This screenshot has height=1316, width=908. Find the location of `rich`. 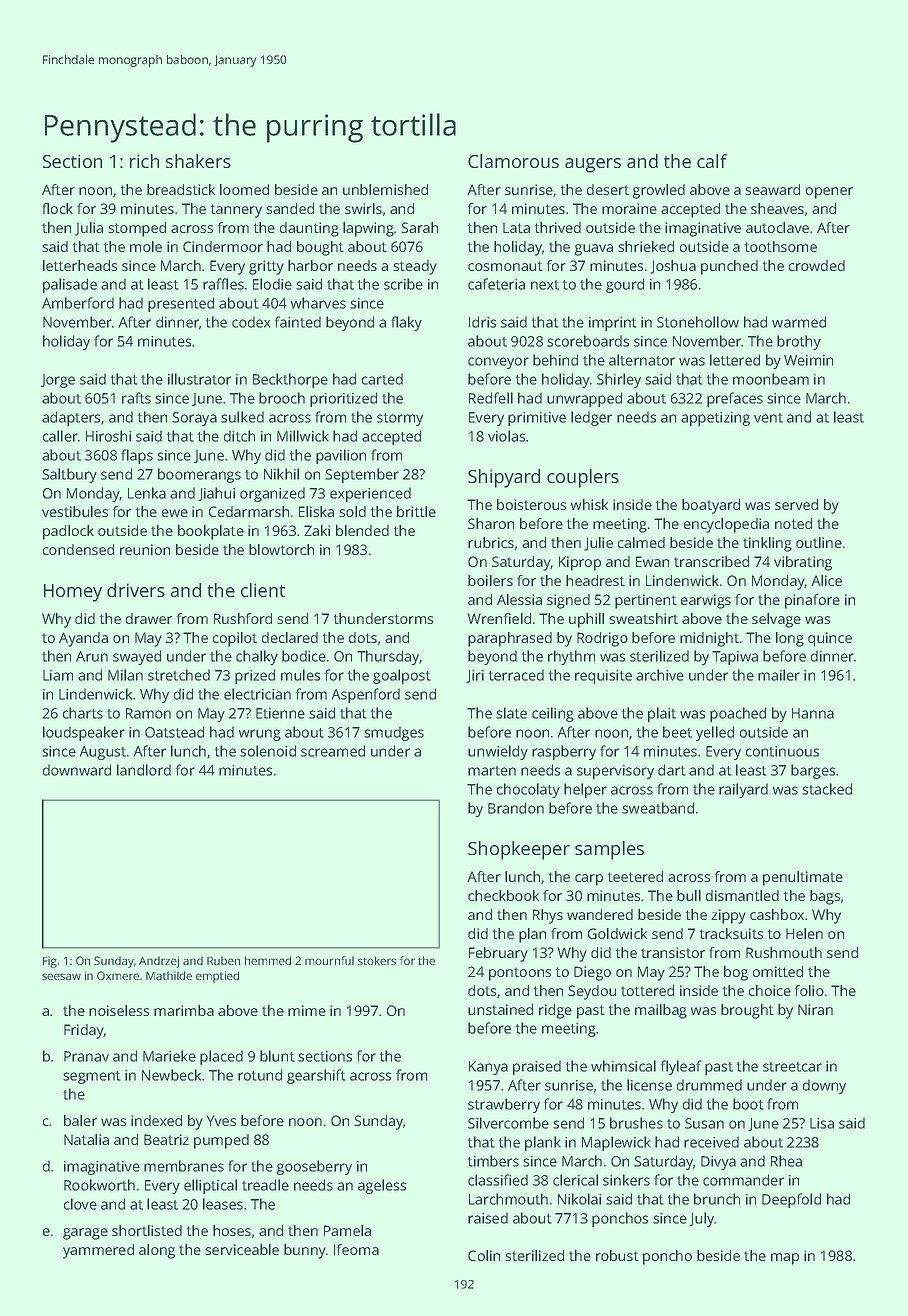

rich is located at coordinates (144, 161).
